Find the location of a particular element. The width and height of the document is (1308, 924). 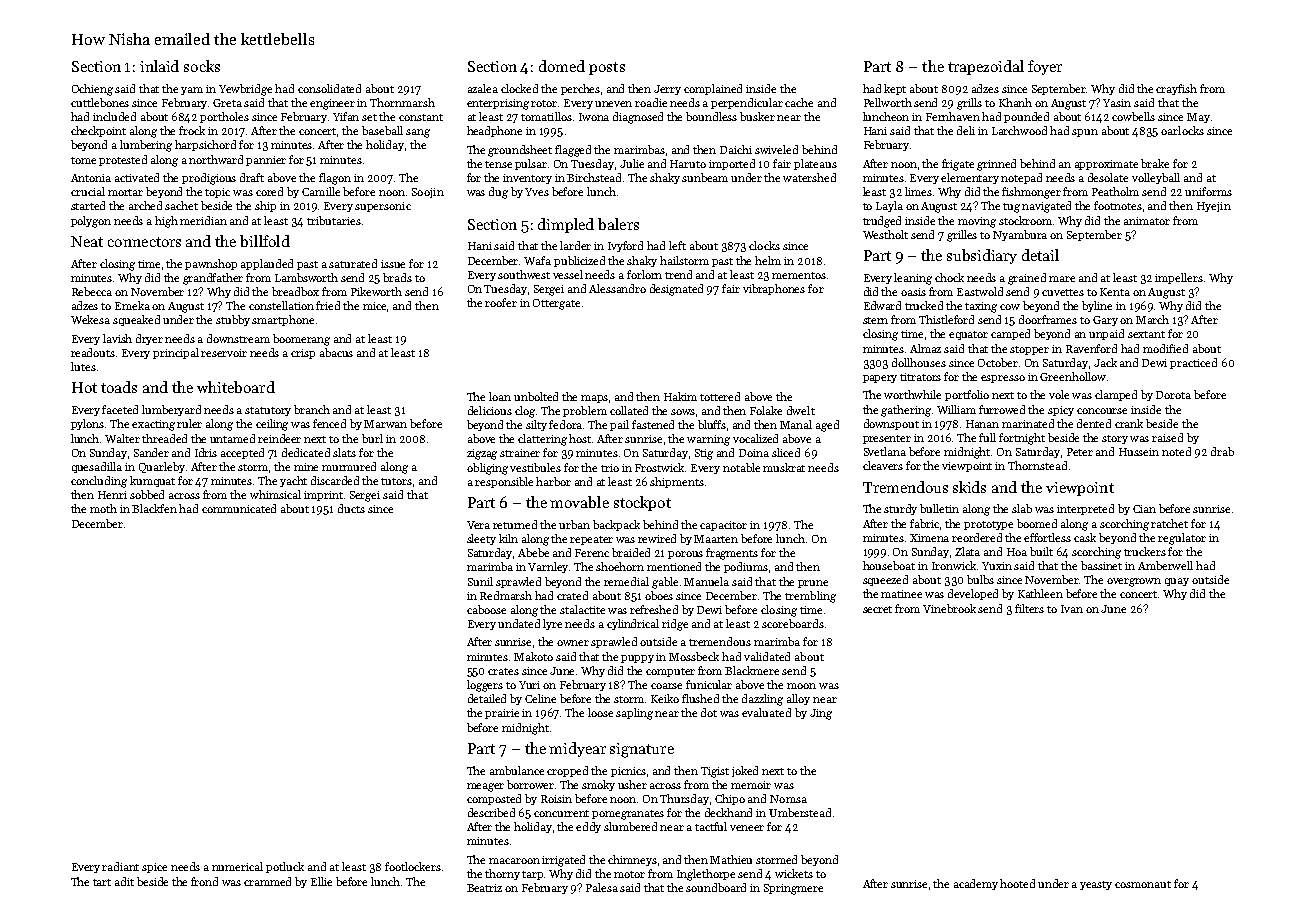

filters is located at coordinates (1029, 608).
